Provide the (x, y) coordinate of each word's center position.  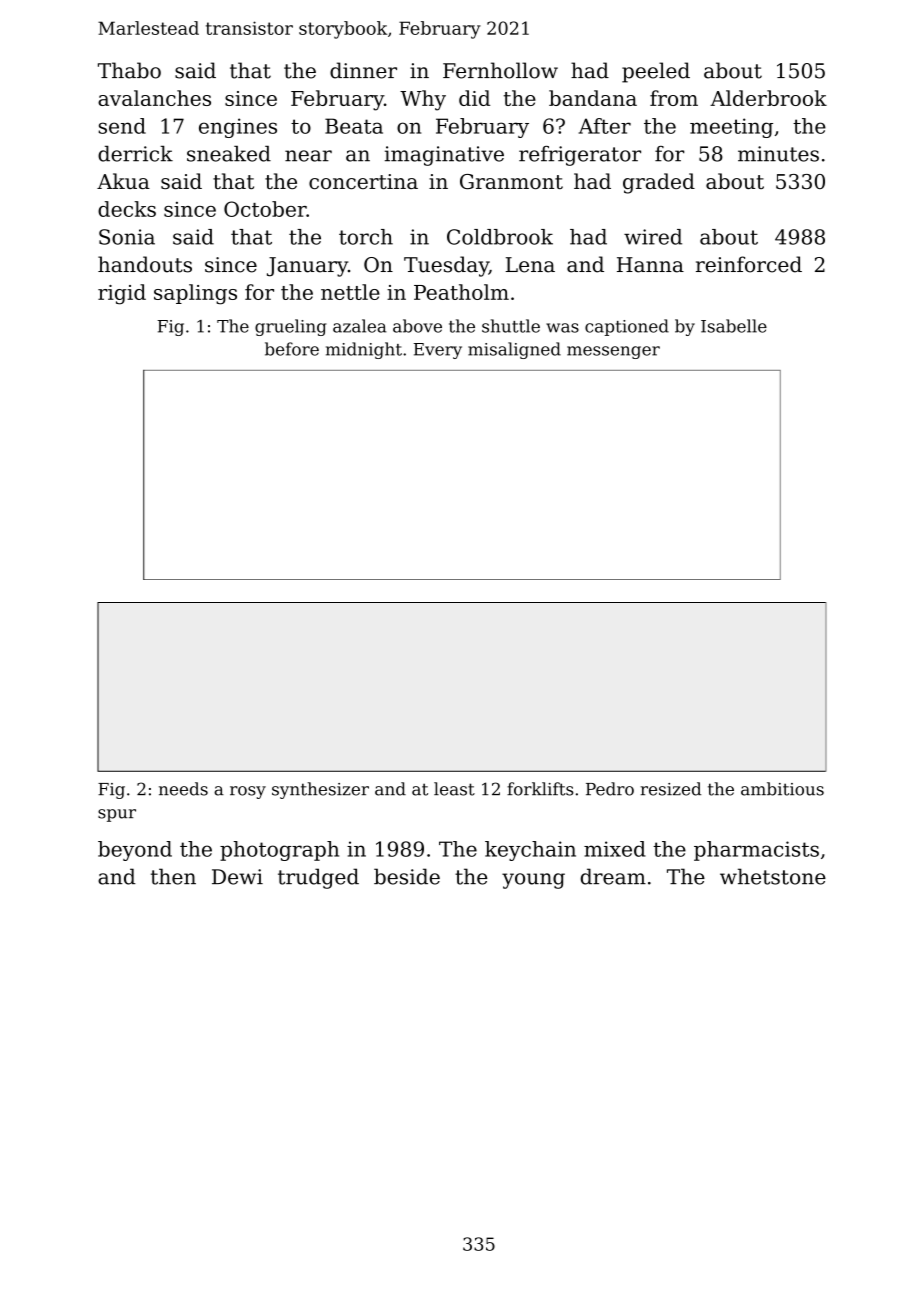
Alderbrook (768, 98)
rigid (122, 294)
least (454, 789)
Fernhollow (500, 70)
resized (671, 789)
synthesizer (320, 790)
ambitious (782, 789)
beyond (135, 851)
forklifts (540, 789)
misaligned (514, 350)
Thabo (129, 70)
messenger (613, 352)
